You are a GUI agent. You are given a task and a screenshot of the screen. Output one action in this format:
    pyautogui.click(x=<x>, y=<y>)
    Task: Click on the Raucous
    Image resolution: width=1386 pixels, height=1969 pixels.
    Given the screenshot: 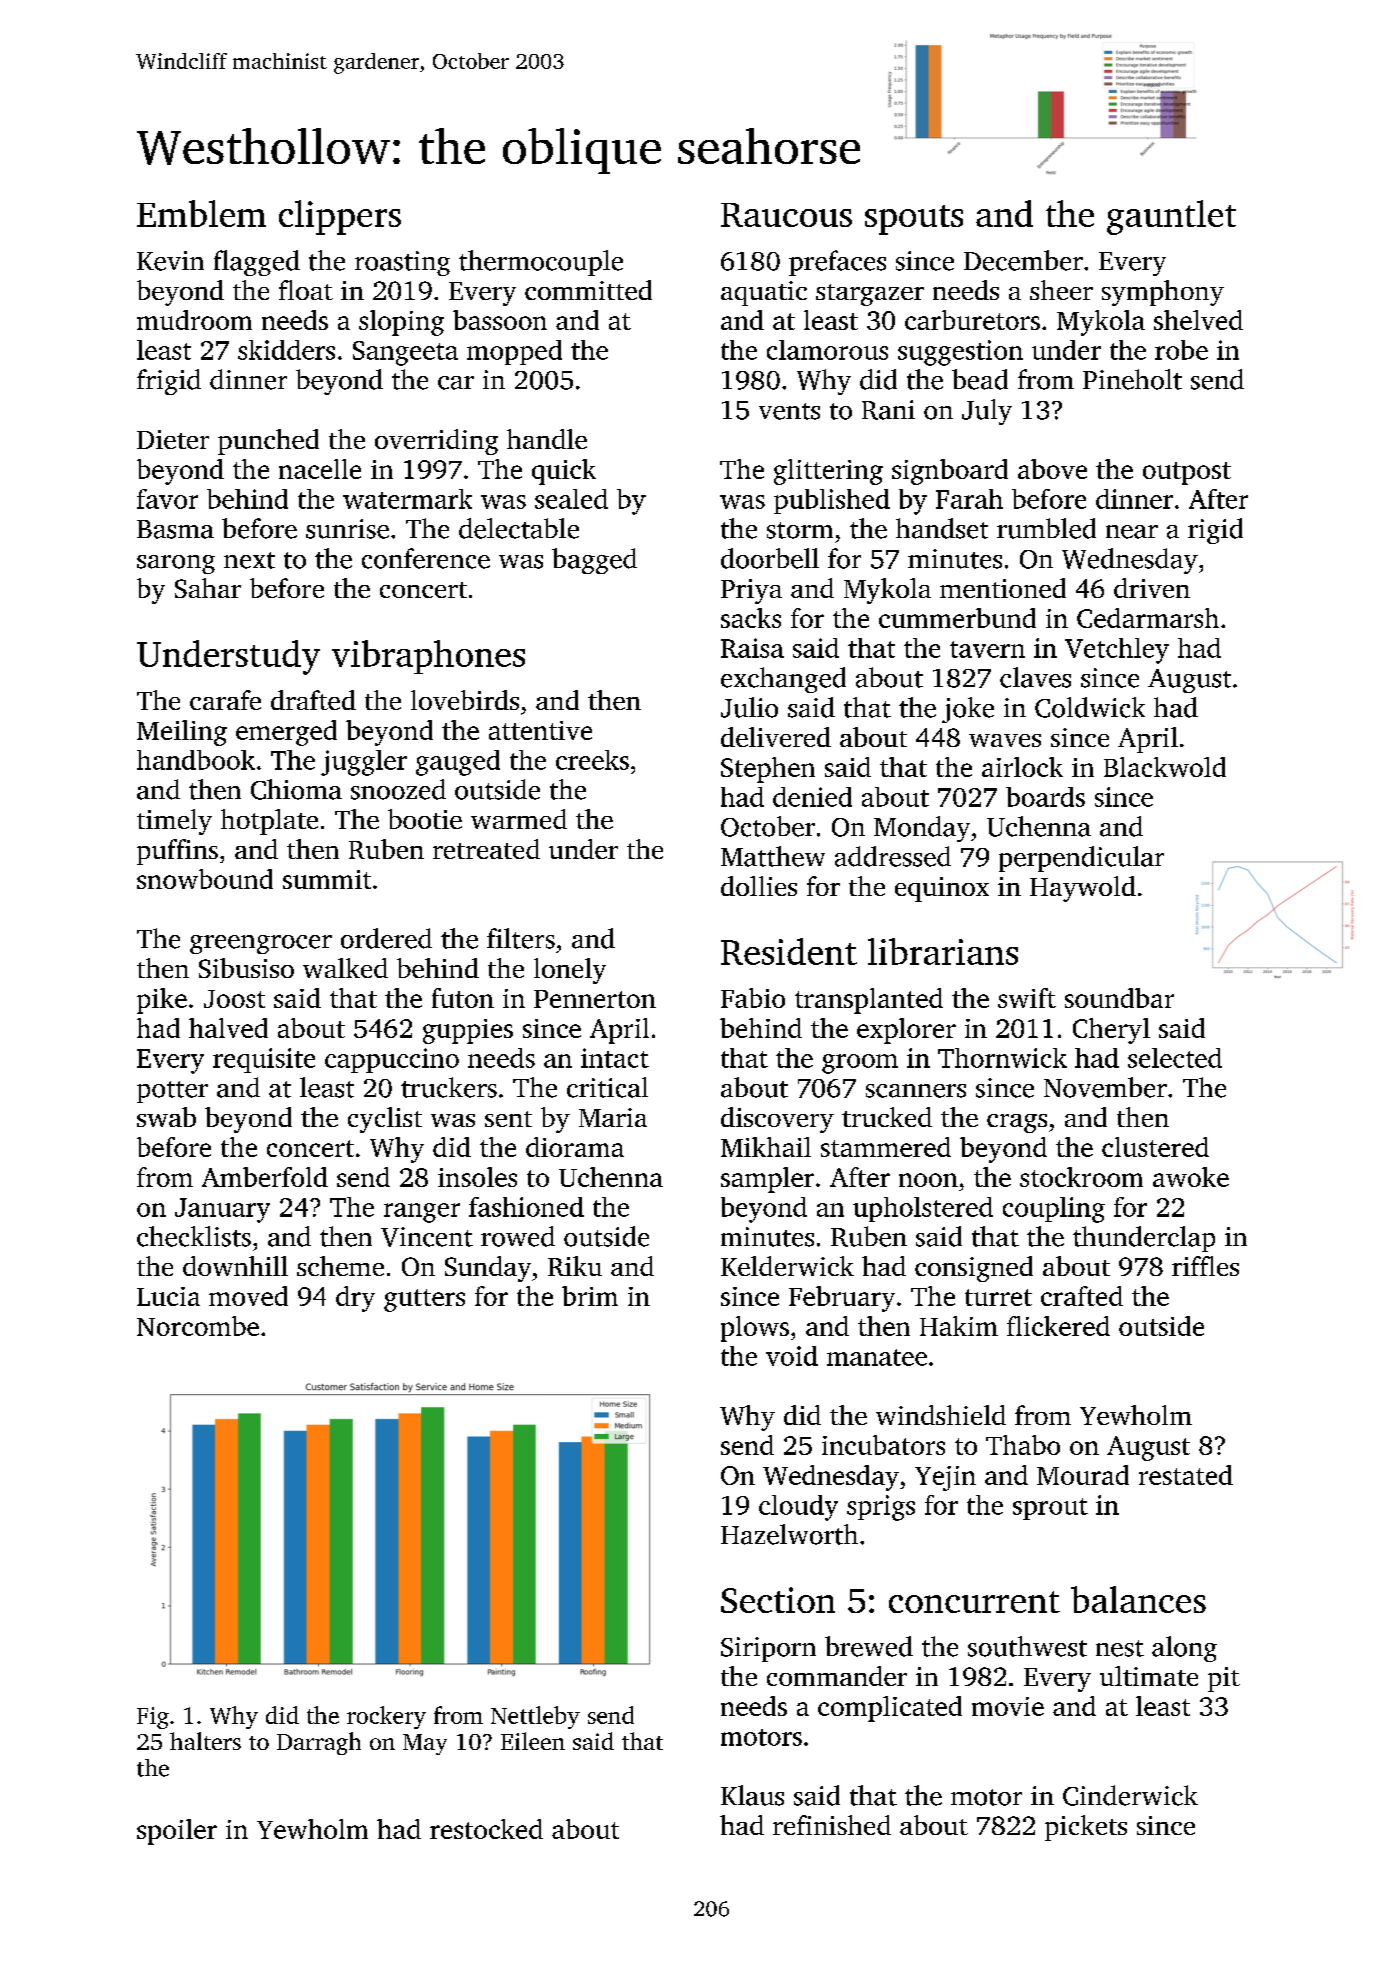 What is the action you would take?
    pyautogui.click(x=786, y=215)
